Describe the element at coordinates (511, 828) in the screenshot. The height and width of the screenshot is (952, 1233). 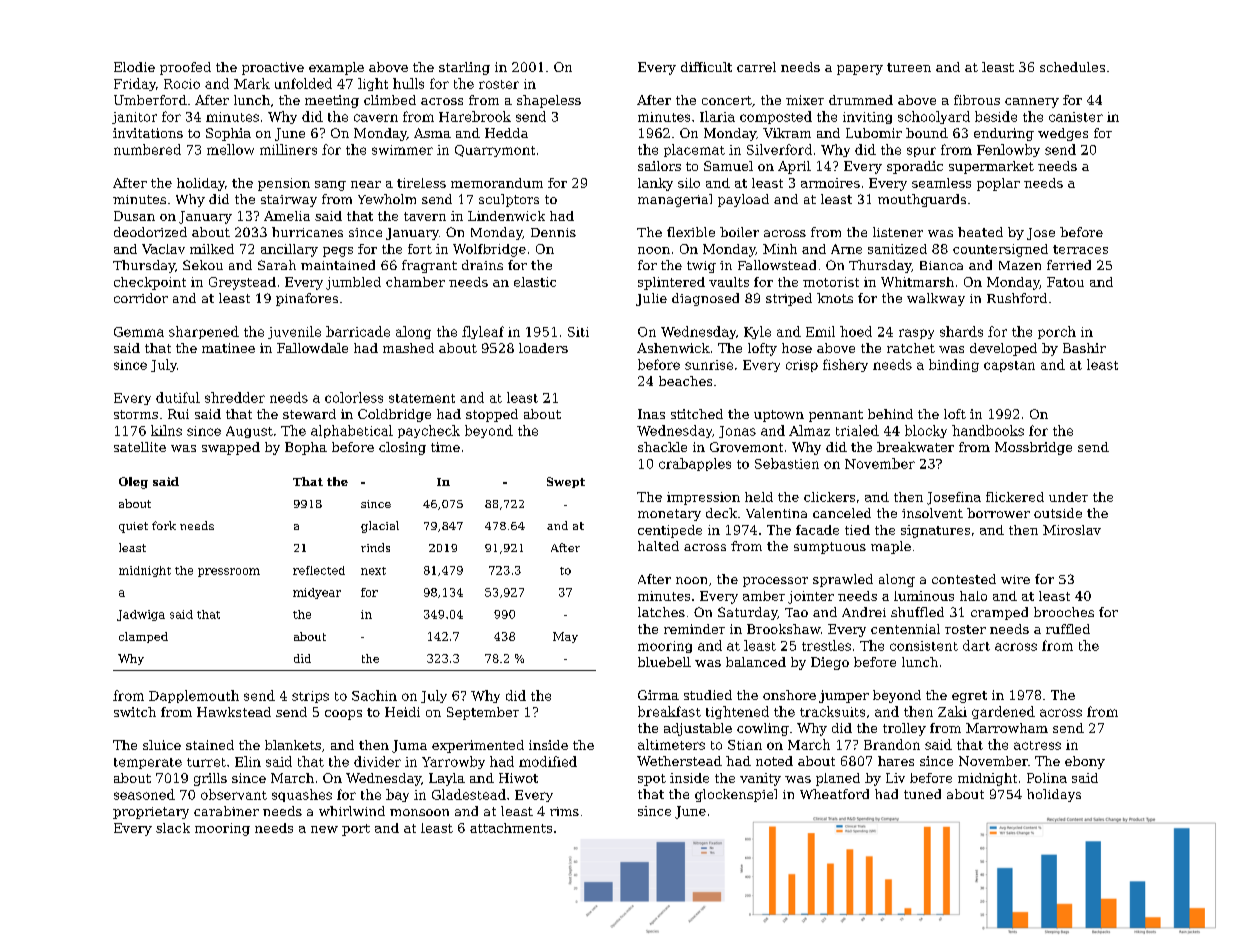
I see `attachments` at that location.
